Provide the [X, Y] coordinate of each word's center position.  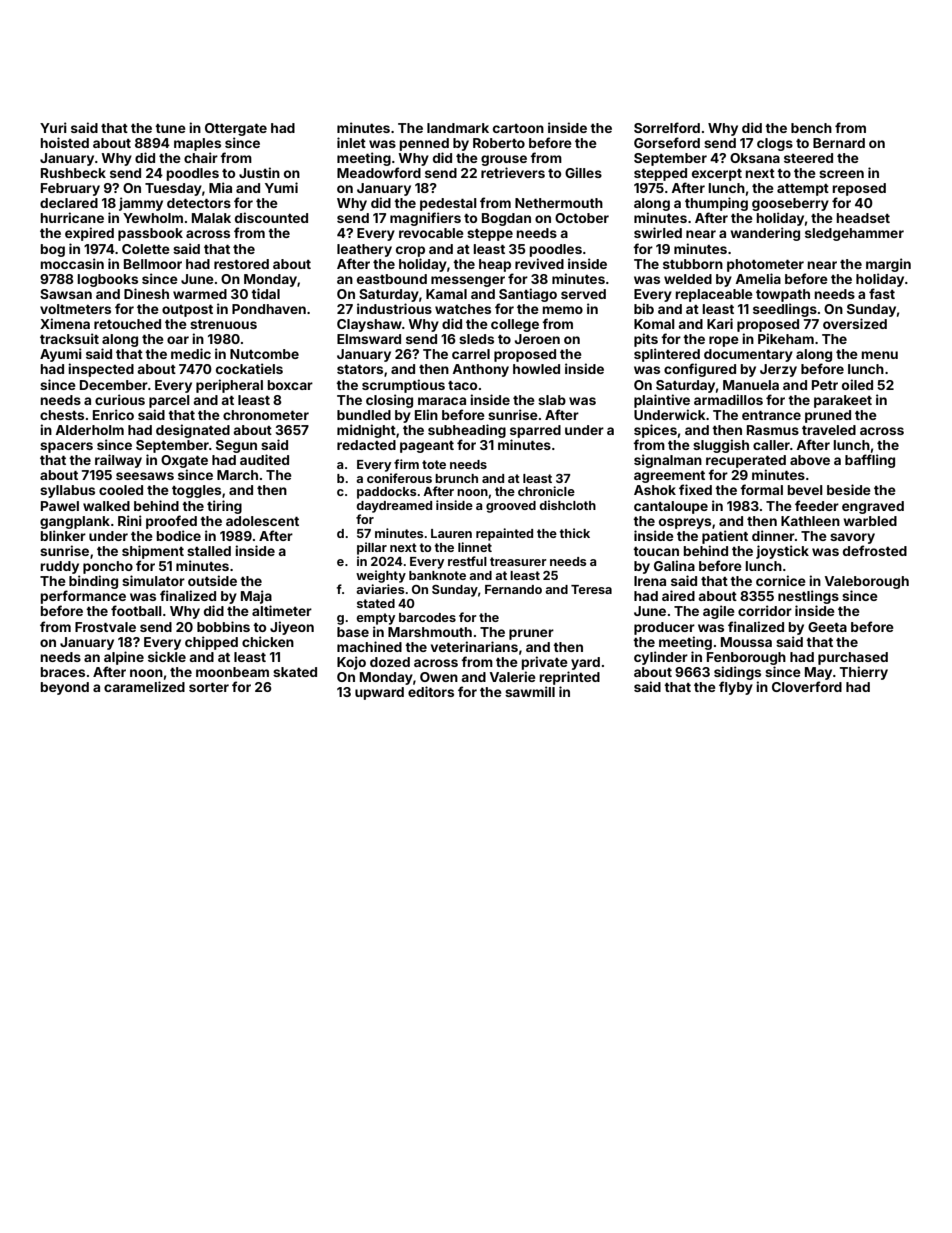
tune [170, 128]
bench [811, 128]
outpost [187, 311]
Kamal [446, 294]
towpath [783, 295]
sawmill [530, 691]
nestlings [808, 597]
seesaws [145, 476]
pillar [372, 548]
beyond [65, 688]
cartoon [518, 128]
